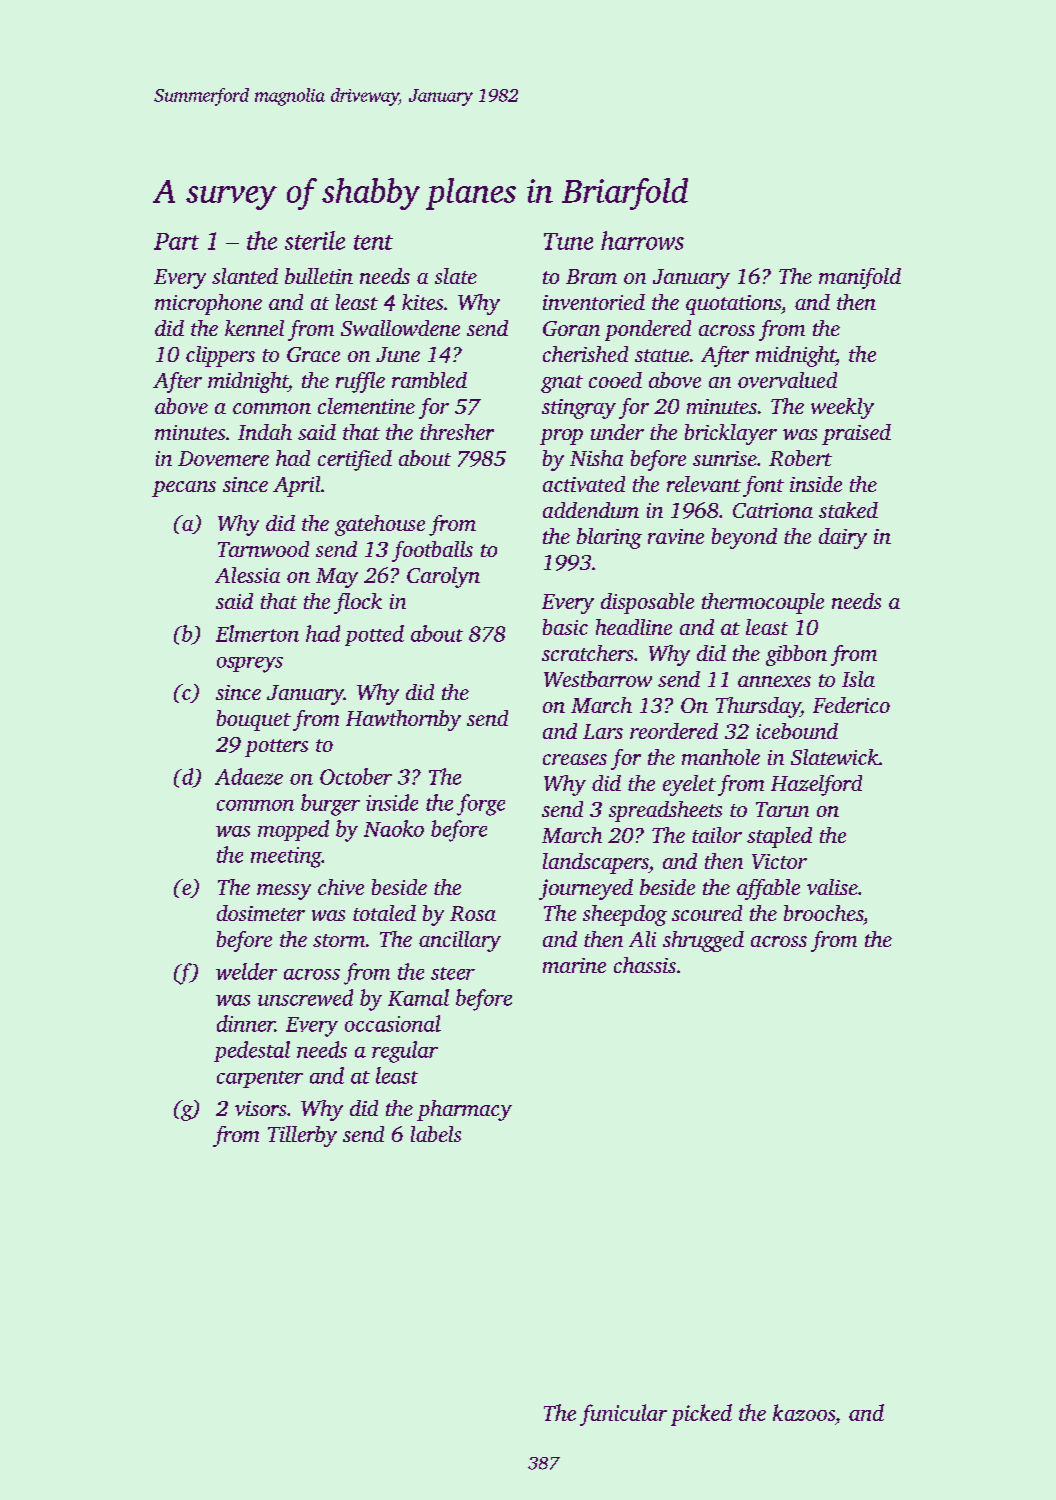  Describe the element at coordinates (623, 1415) in the screenshot. I see `funicular` at that location.
